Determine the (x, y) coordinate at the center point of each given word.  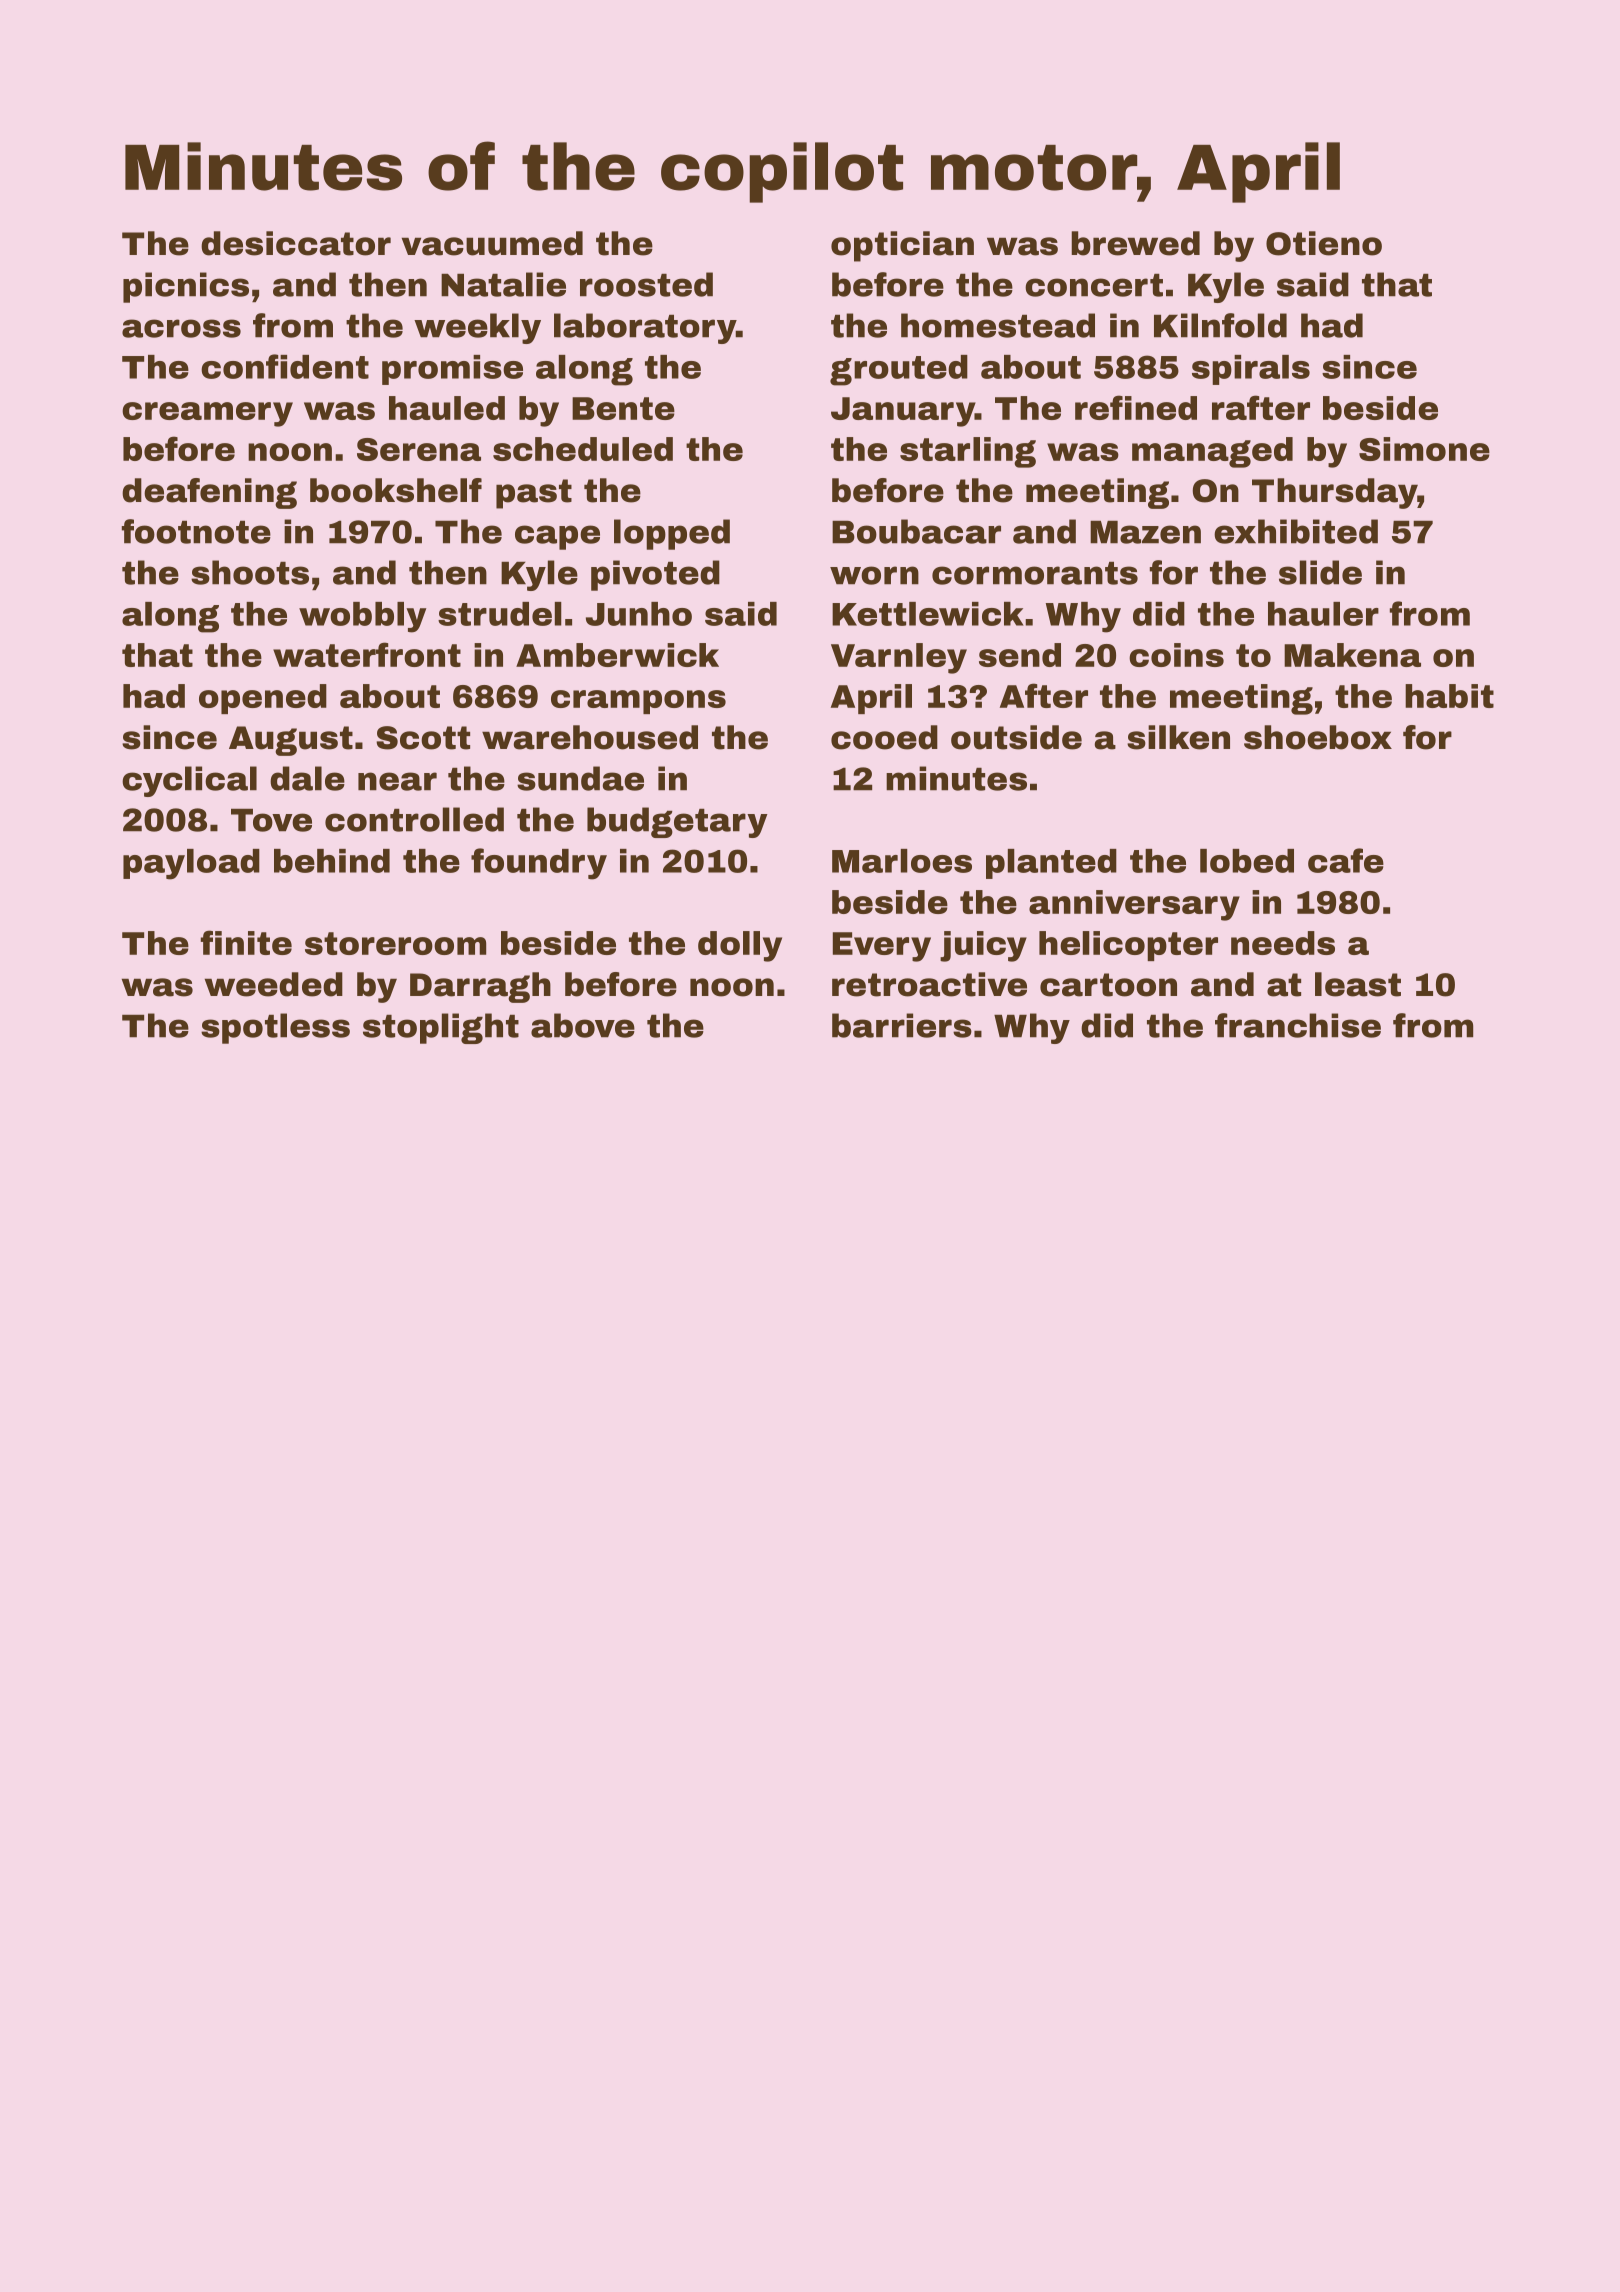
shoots (250, 572)
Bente (623, 408)
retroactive (929, 984)
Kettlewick (928, 614)
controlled (414, 819)
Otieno (1324, 243)
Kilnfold (1220, 325)
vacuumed (492, 243)
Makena (1352, 655)
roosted (646, 284)
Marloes (902, 861)
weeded (274, 984)
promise (452, 370)
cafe (1346, 860)
